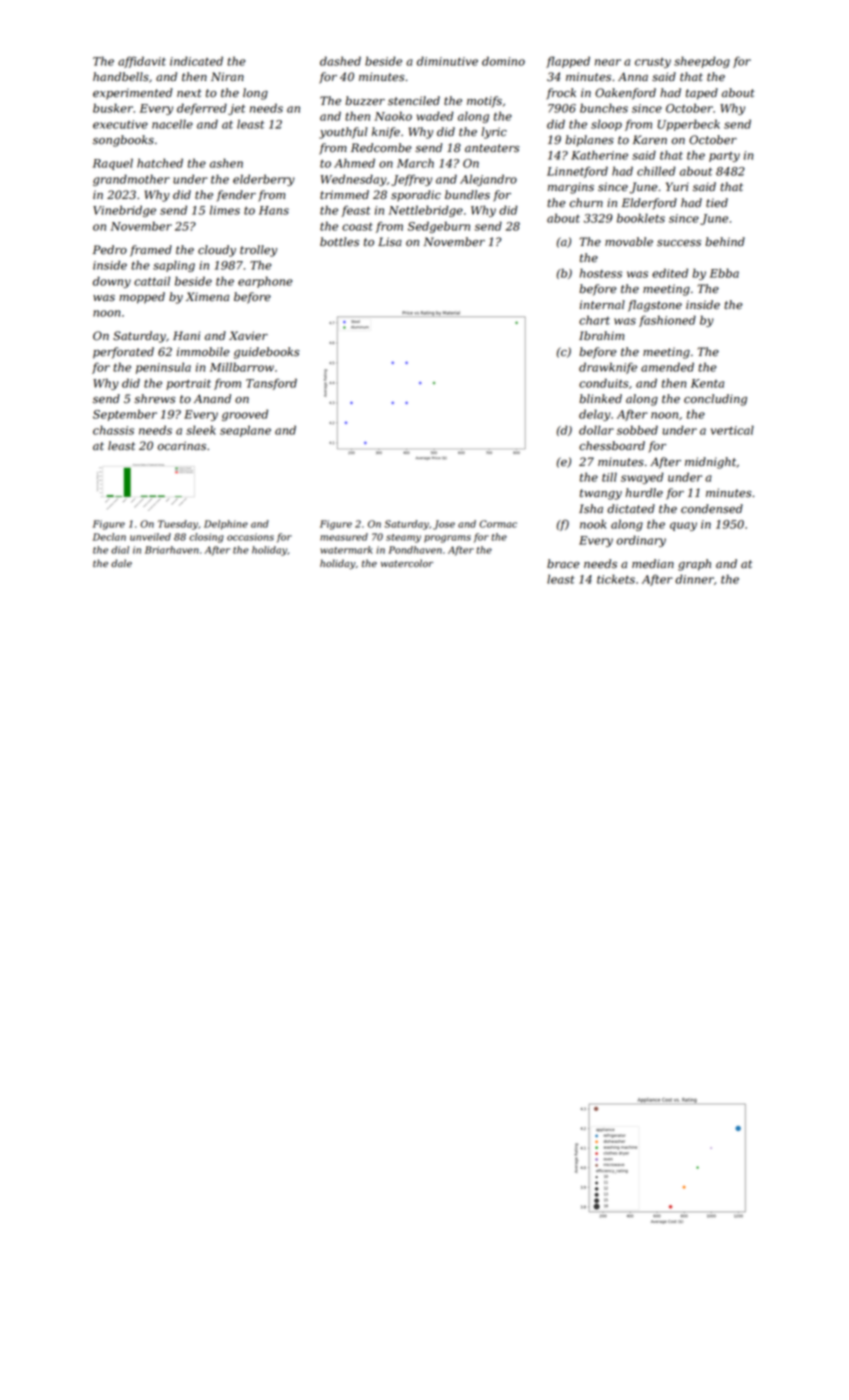 The height and width of the screenshot is (1400, 849). What do you see at coordinates (707, 383) in the screenshot?
I see `Kenta` at bounding box center [707, 383].
